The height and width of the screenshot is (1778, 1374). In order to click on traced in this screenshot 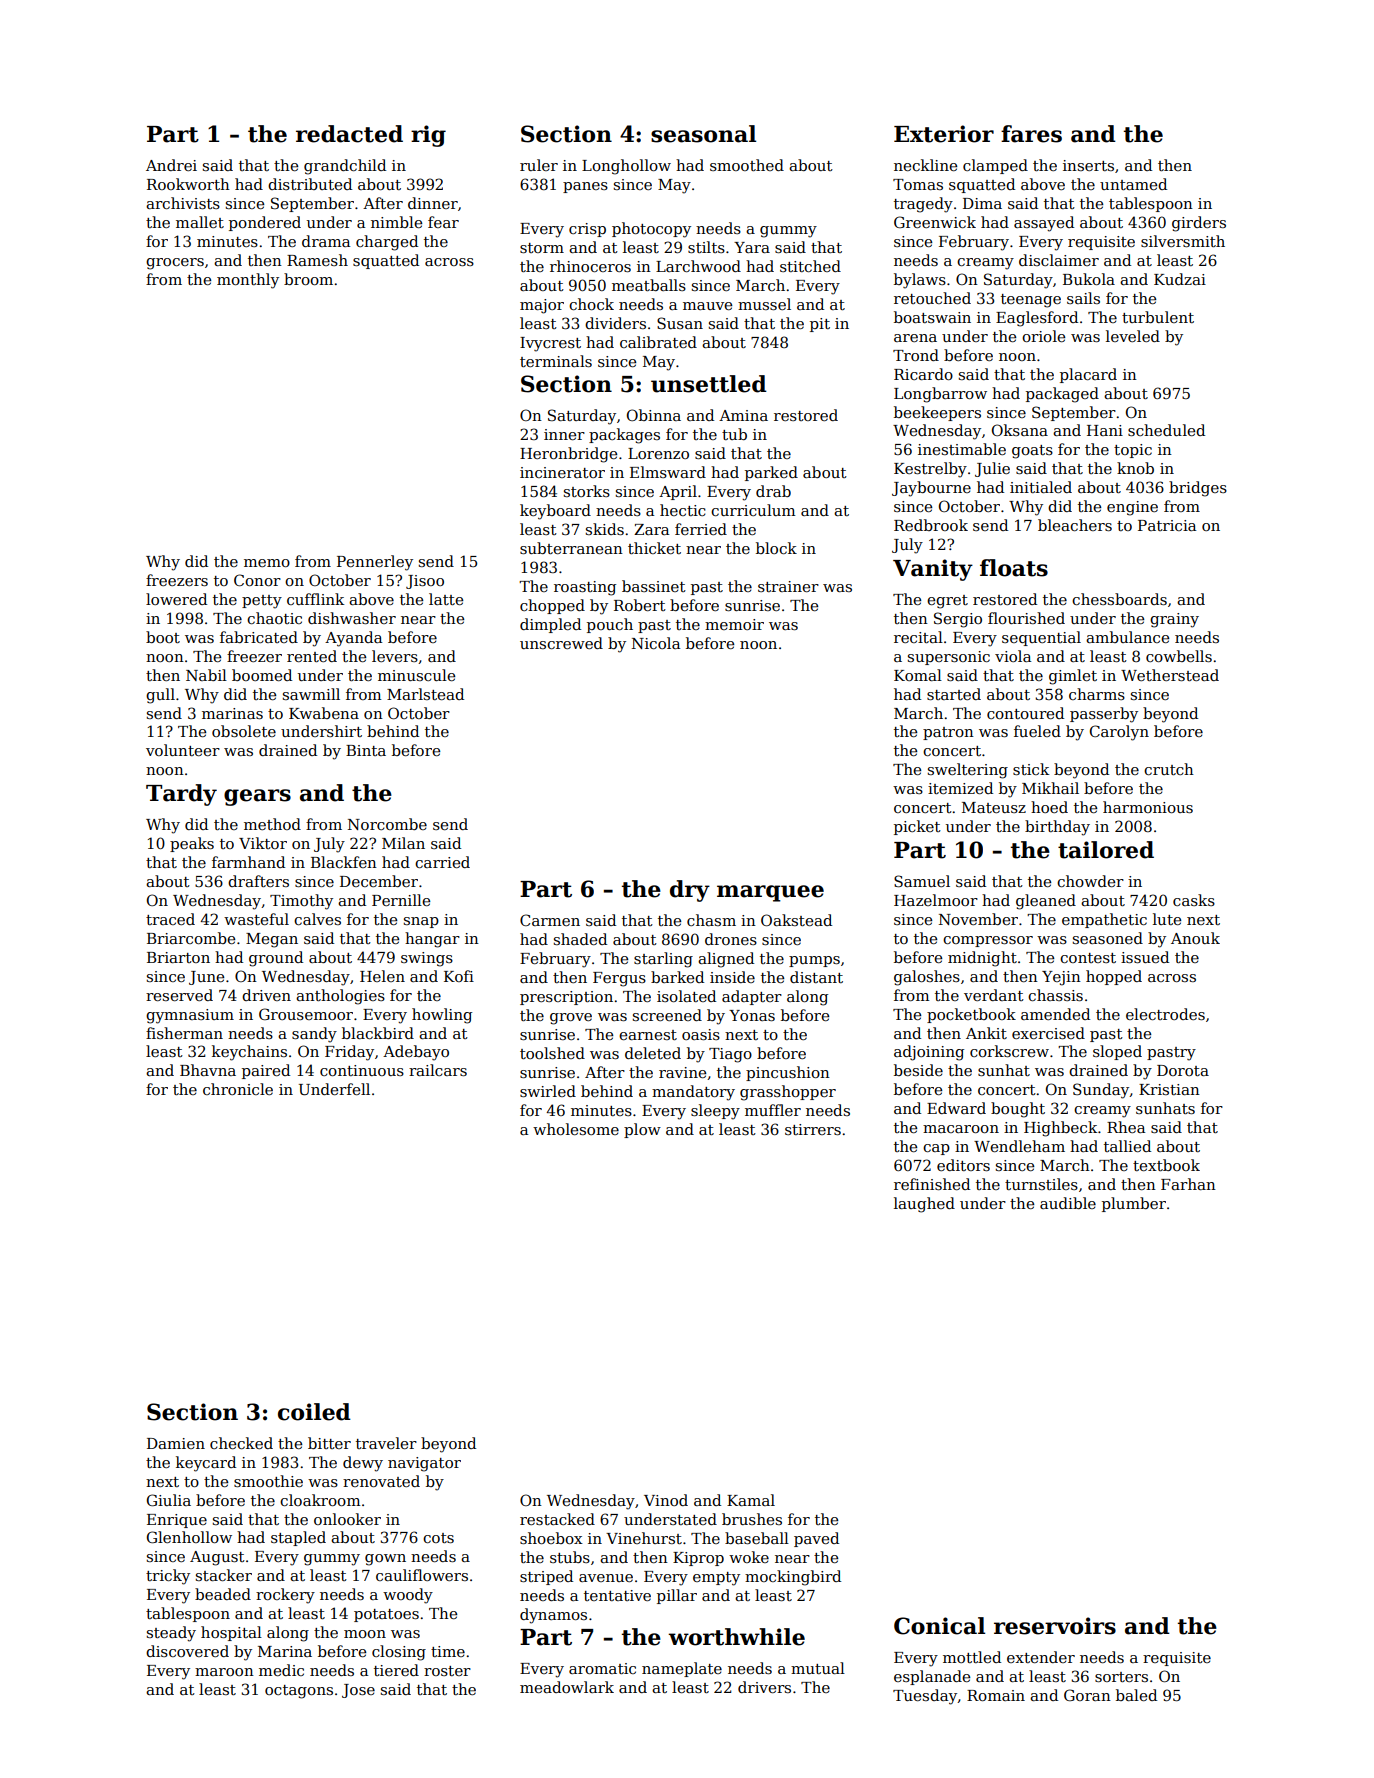, I will do `click(170, 919)`.
